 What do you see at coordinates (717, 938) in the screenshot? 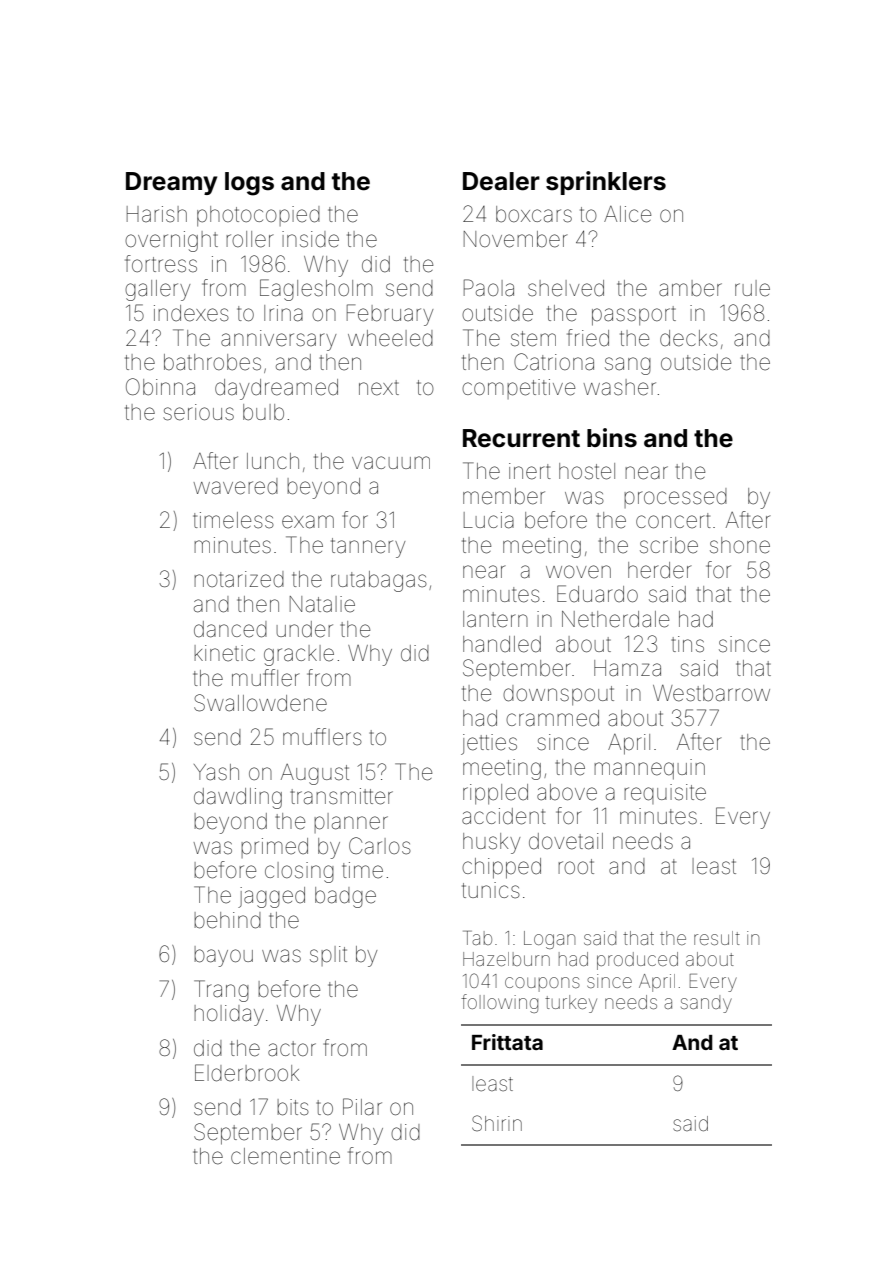
I see `result` at bounding box center [717, 938].
